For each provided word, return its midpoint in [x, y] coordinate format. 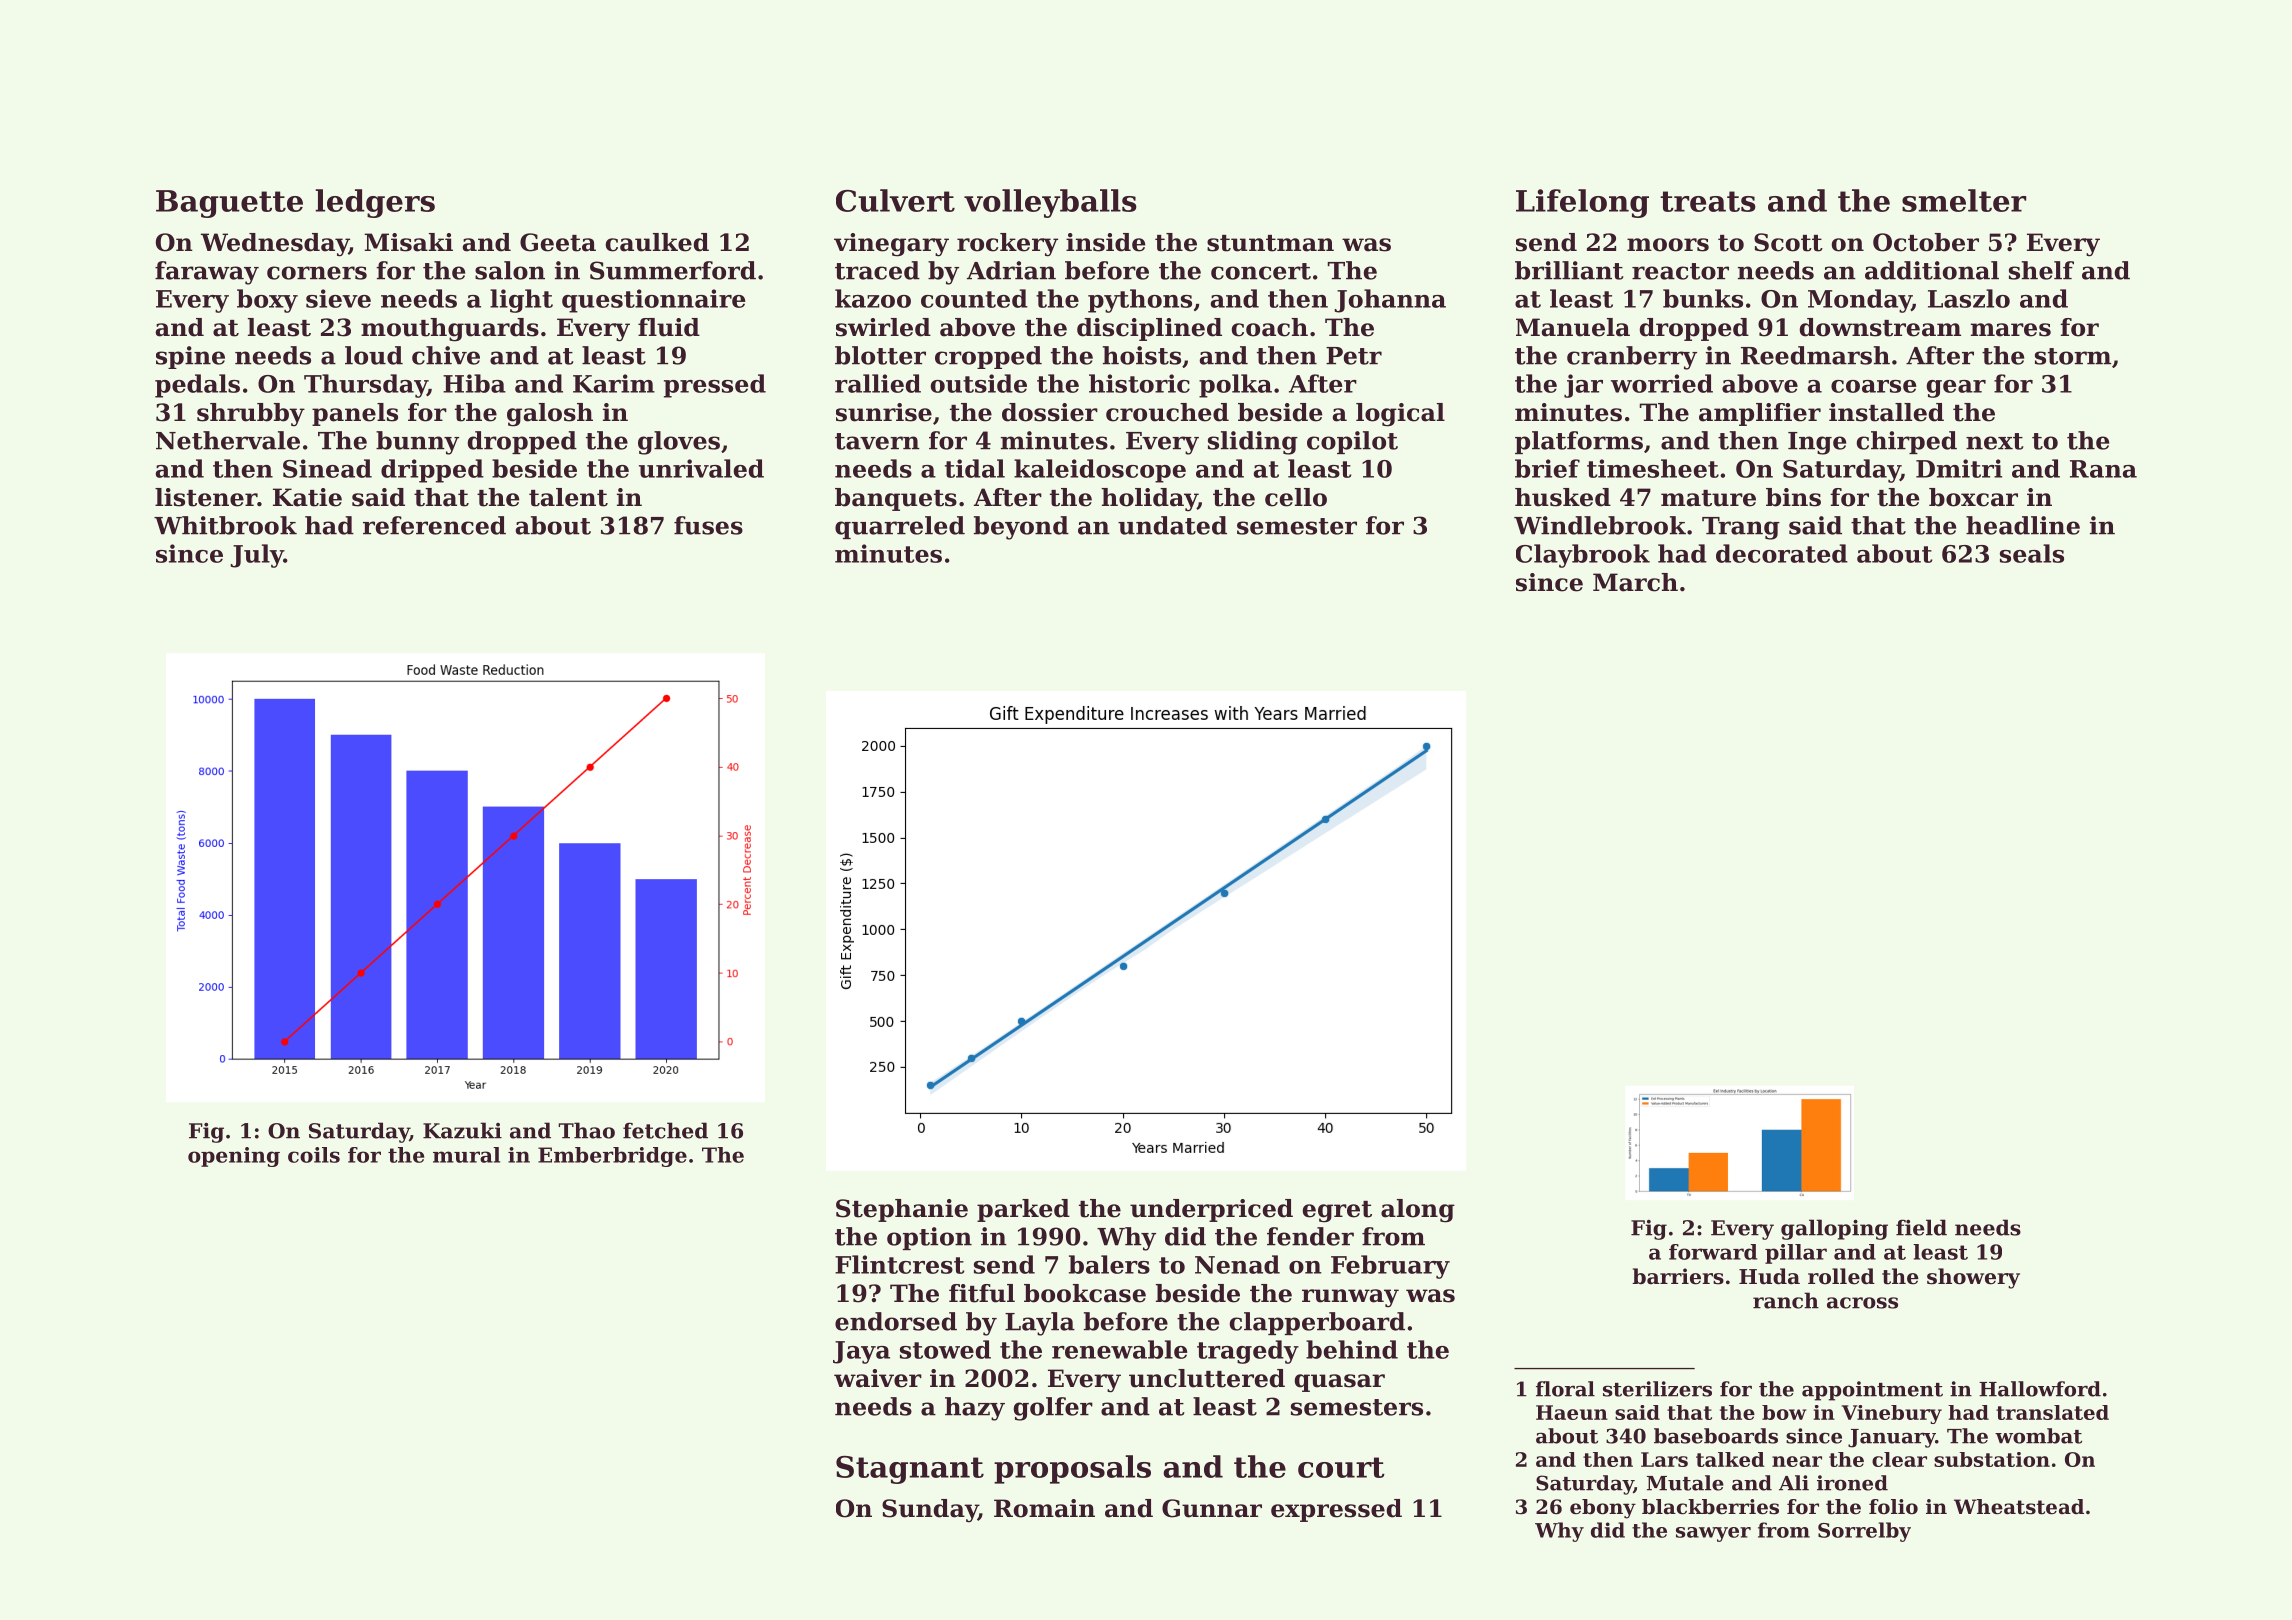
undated [1172, 525]
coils [314, 1155]
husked [1563, 497]
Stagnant [910, 1470]
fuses [708, 525]
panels [355, 414]
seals [2032, 553]
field [1921, 1227]
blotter [880, 355]
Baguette [229, 204]
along [1418, 1211]
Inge [1817, 443]
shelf [2041, 270]
